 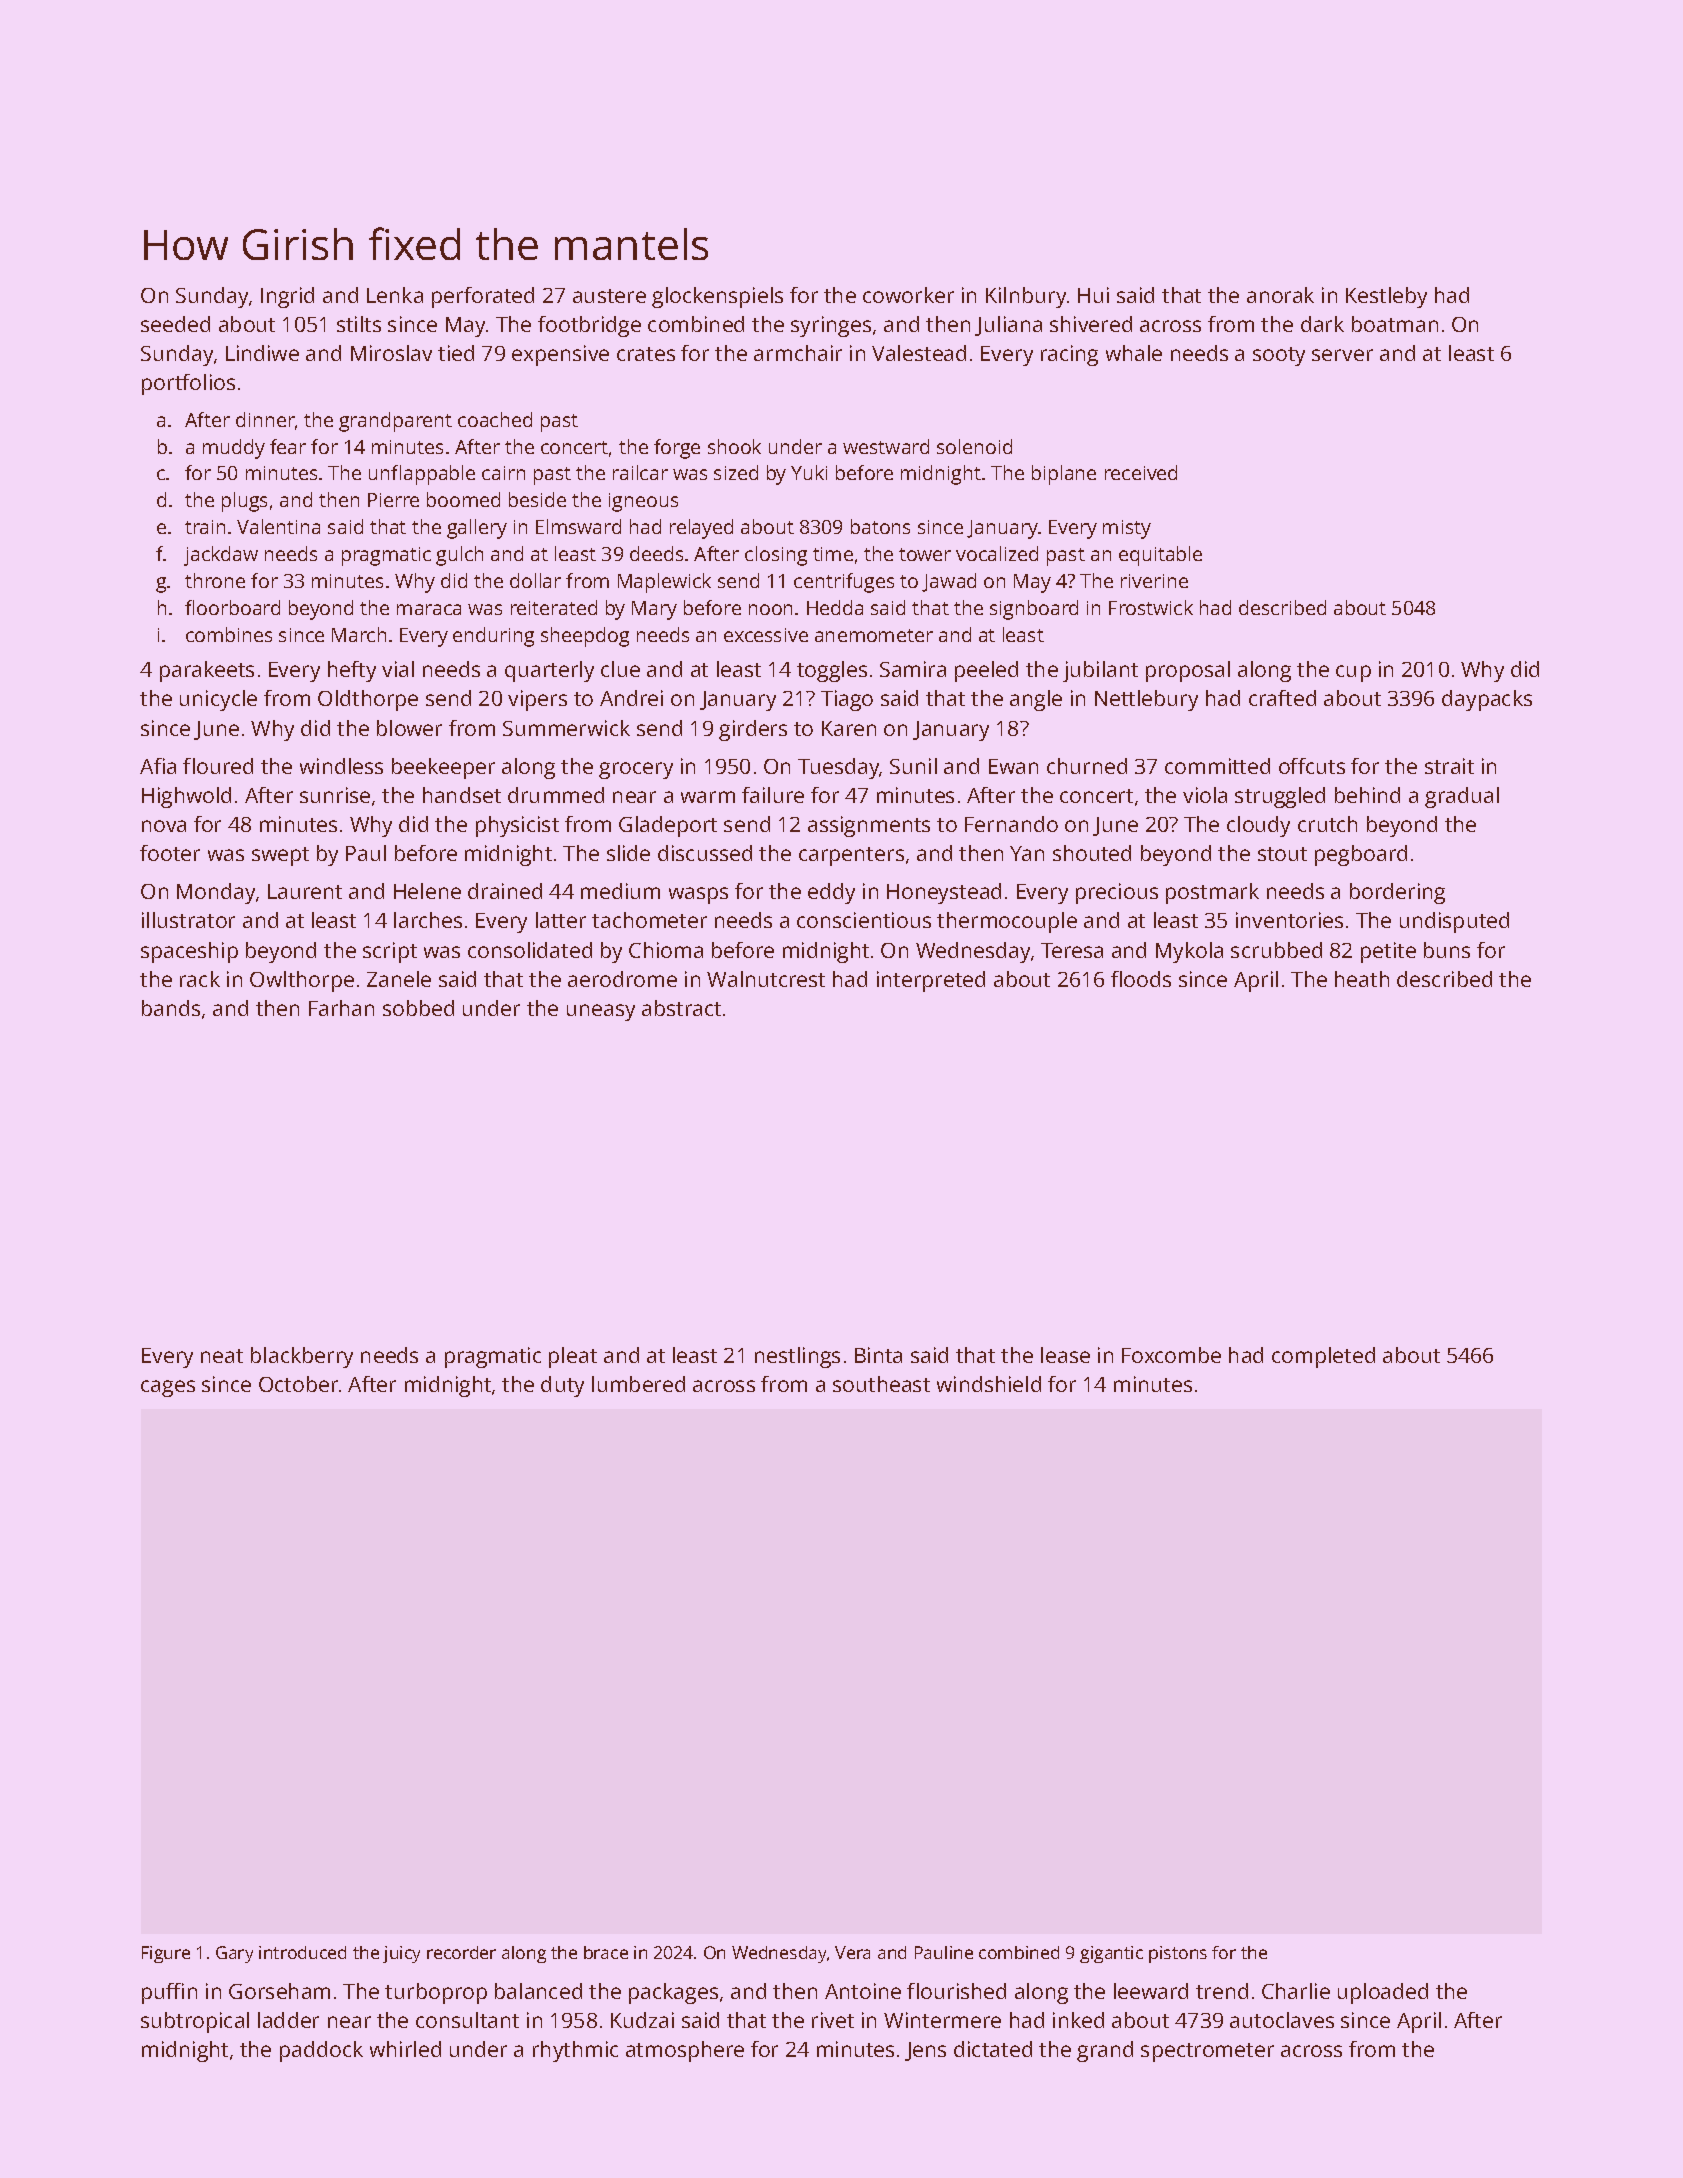 What do you see at coordinates (302, 1952) in the page?
I see `introduced` at bounding box center [302, 1952].
